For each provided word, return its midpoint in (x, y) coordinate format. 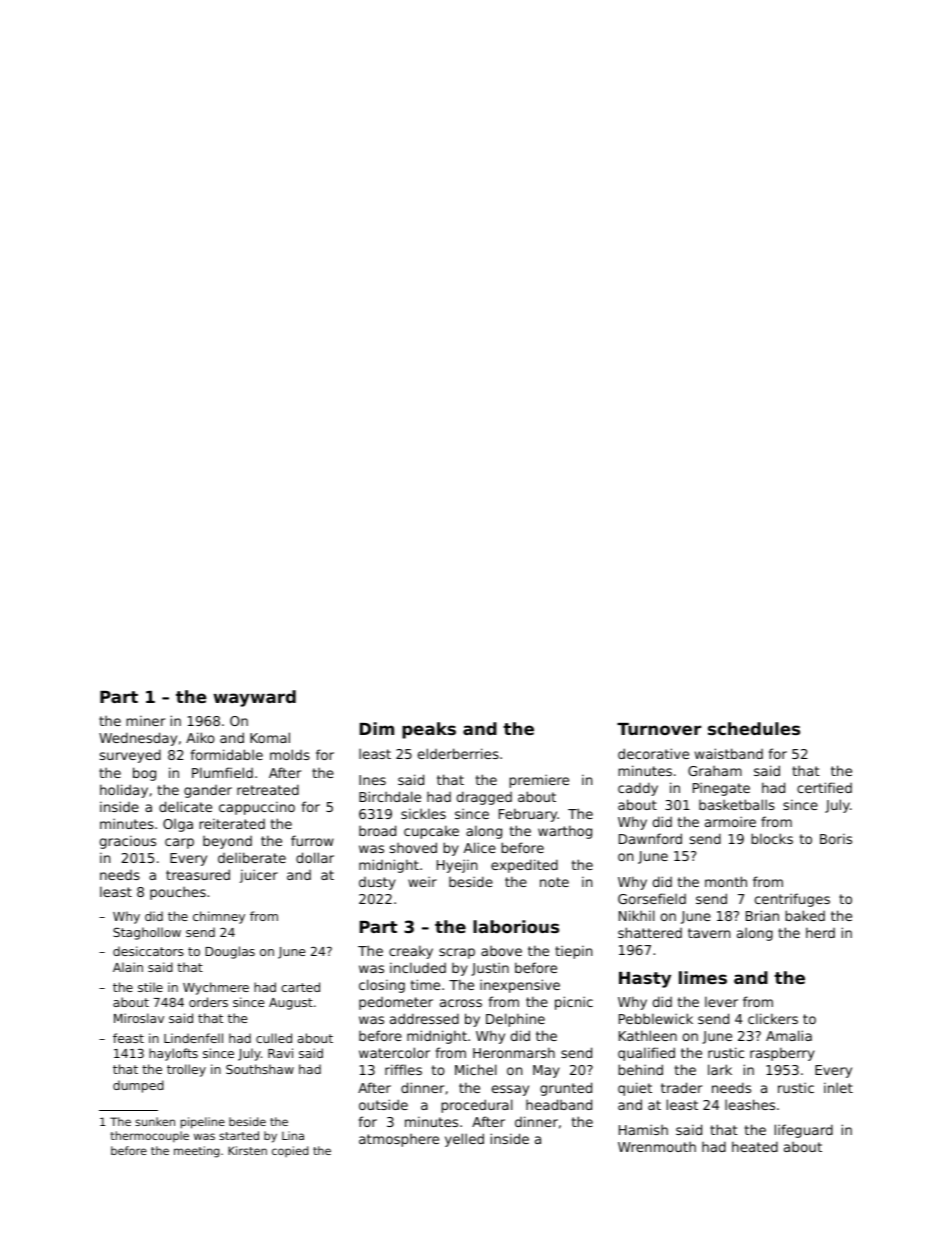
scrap (457, 953)
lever (721, 1001)
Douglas (230, 952)
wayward (254, 698)
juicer (259, 876)
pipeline (203, 1123)
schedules (754, 728)
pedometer (396, 1003)
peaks (429, 730)
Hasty (645, 980)
